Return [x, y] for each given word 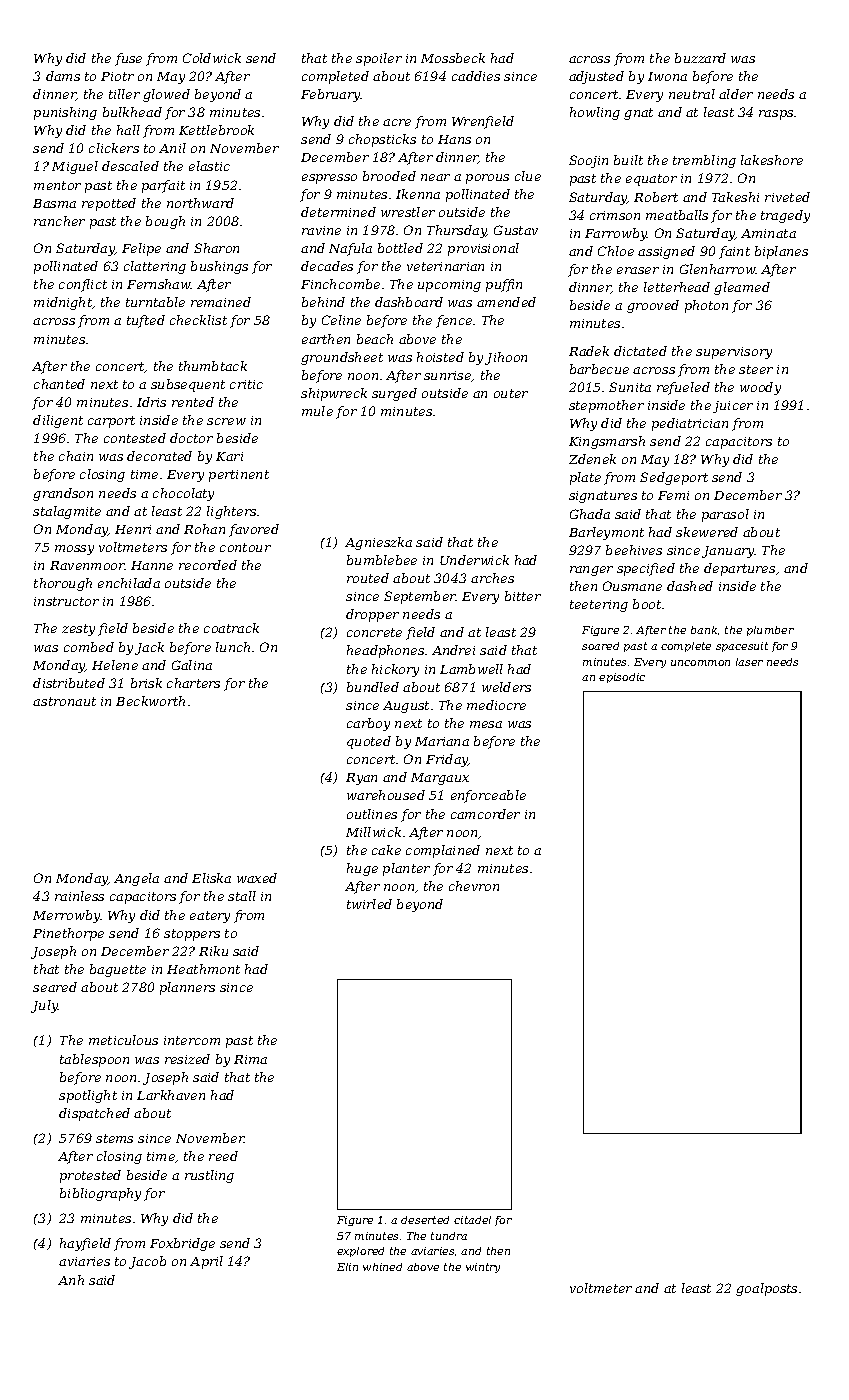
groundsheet [342, 358]
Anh [71, 1280]
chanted [59, 384]
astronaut [64, 701]
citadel [472, 1220]
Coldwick [212, 58]
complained [443, 851]
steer [756, 369]
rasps [776, 115]
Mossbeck [453, 58]
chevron [474, 886]
